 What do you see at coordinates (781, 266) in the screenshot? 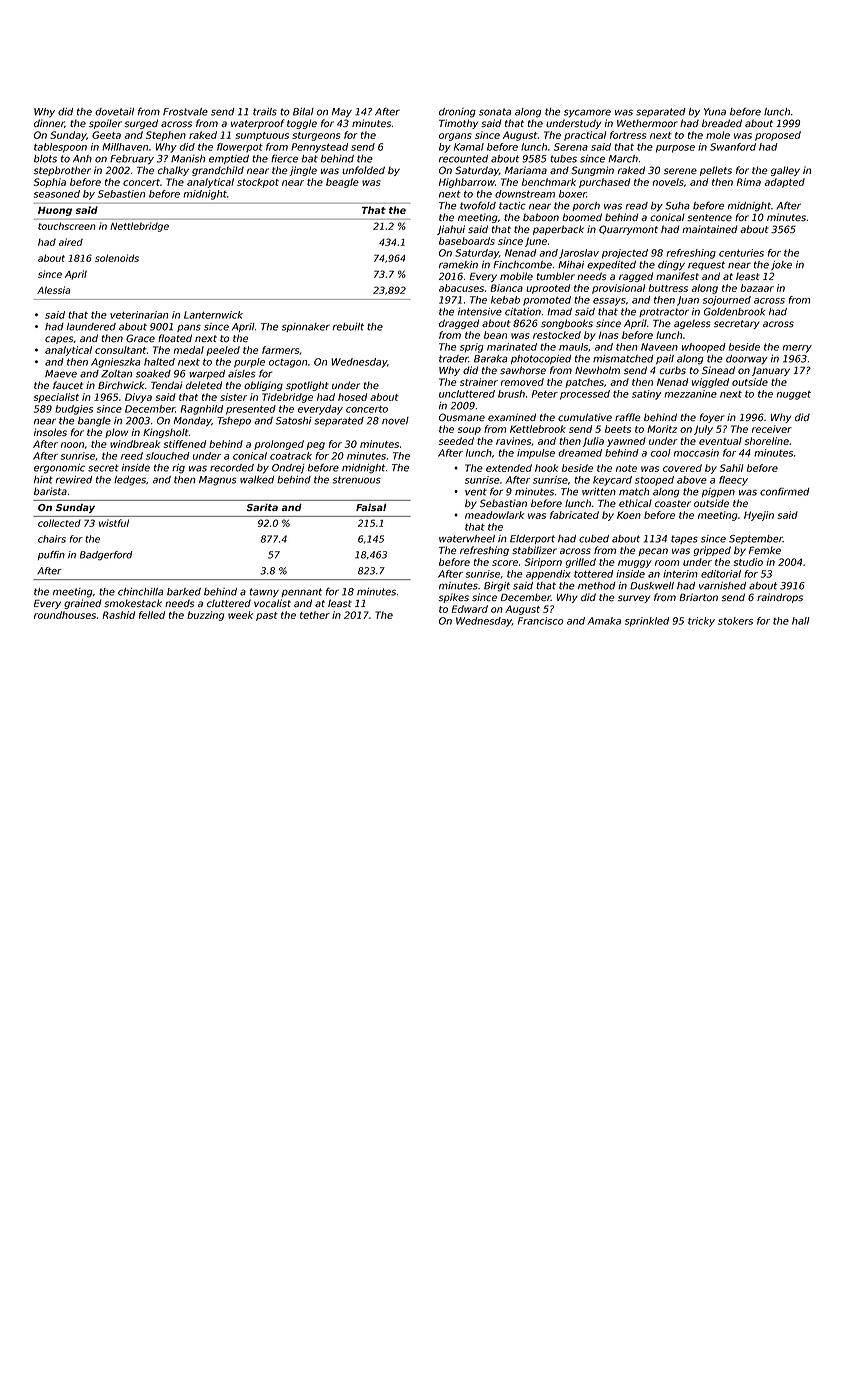
I see `joke` at bounding box center [781, 266].
